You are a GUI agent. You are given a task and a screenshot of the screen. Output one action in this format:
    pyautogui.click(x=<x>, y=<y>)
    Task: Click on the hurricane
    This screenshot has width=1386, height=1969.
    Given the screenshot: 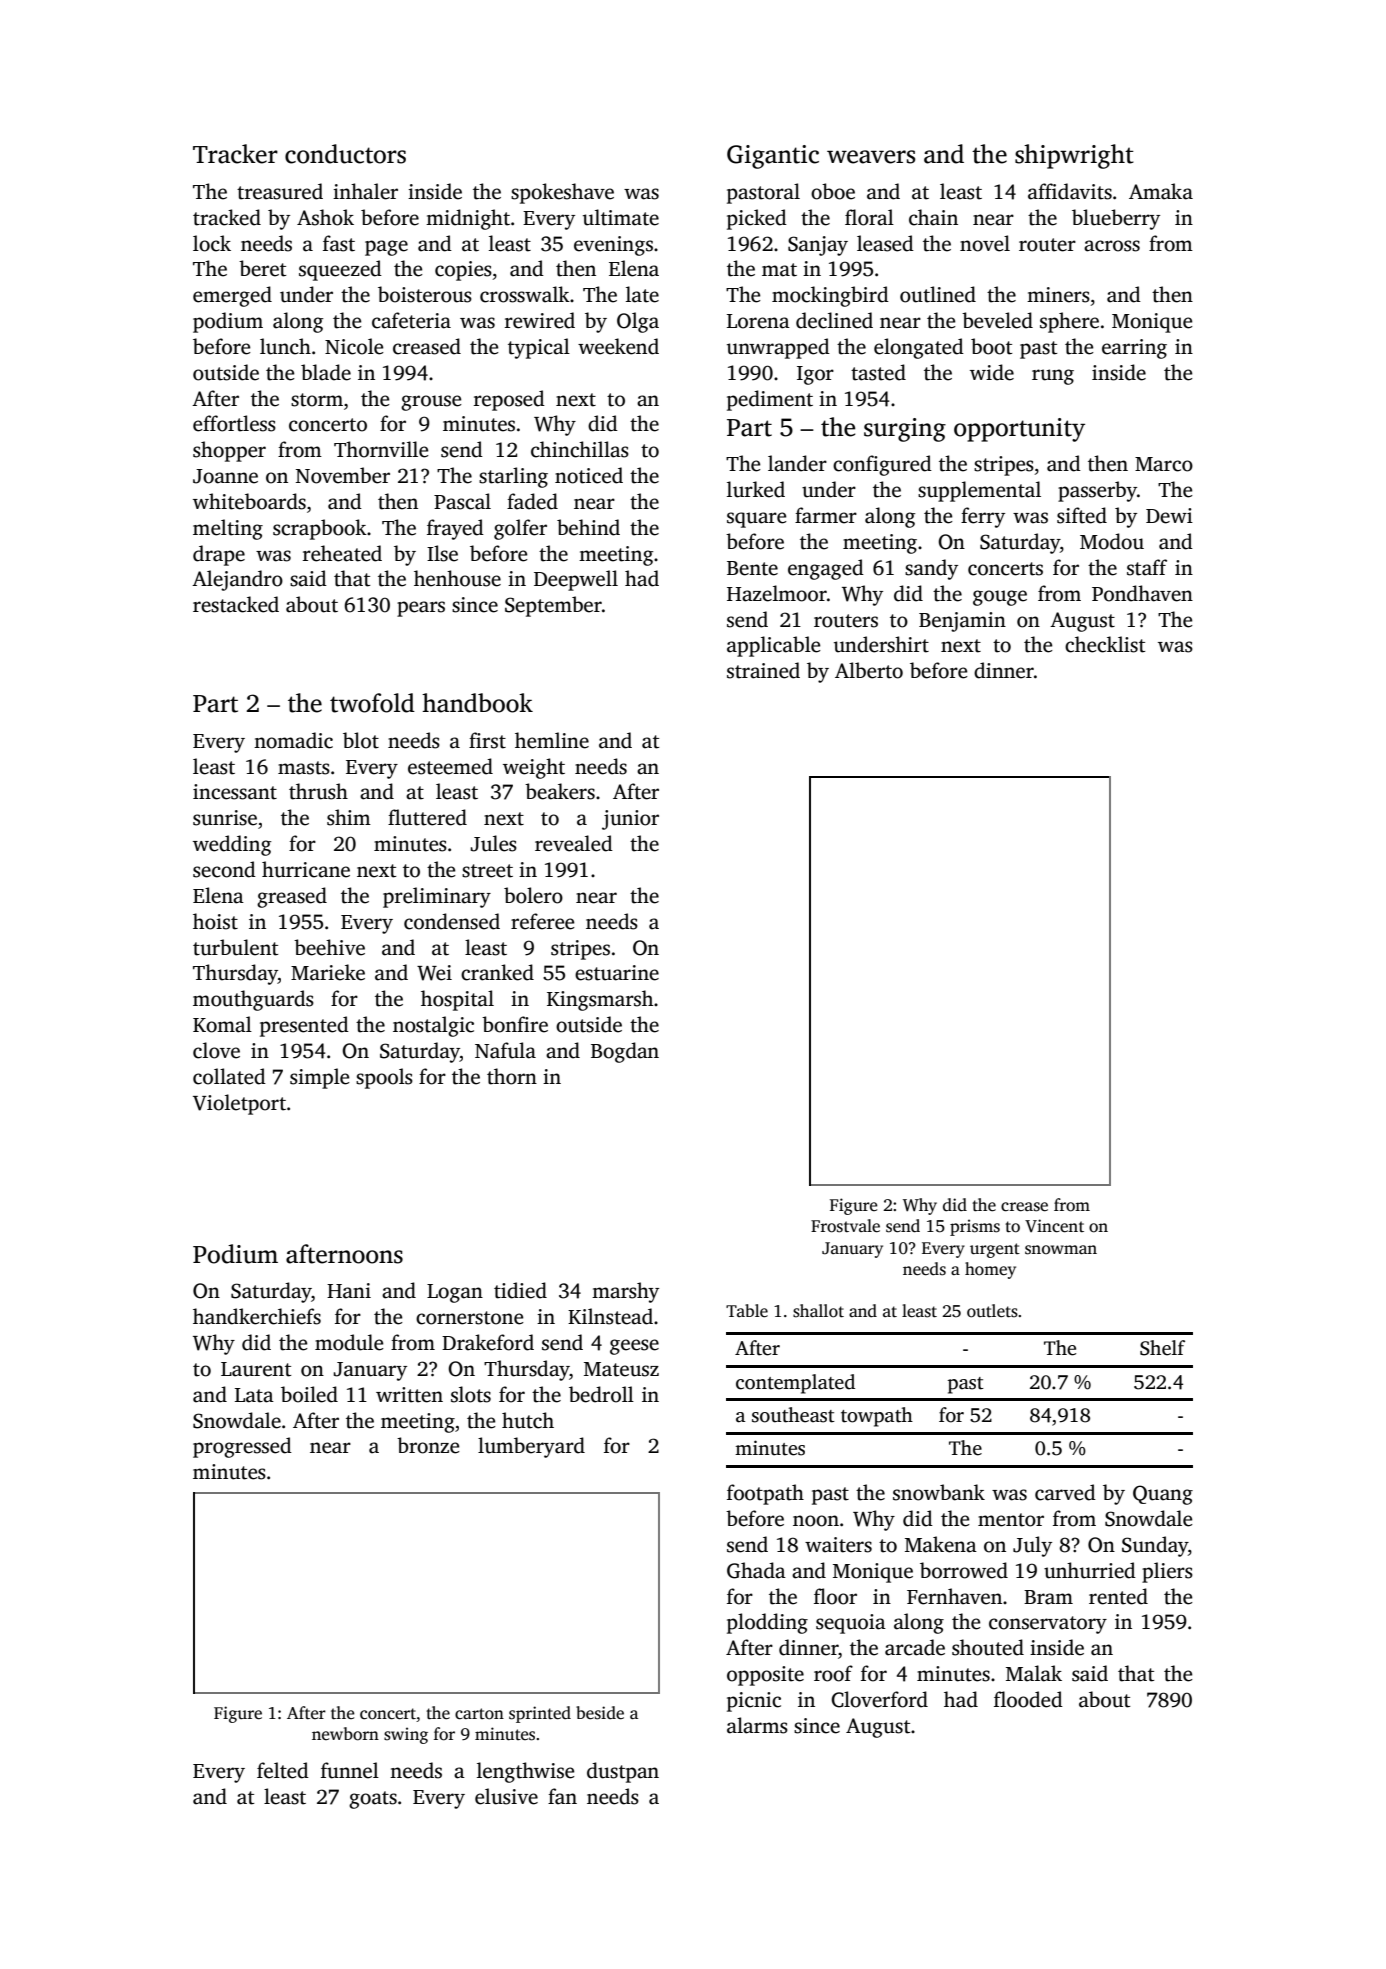 What is the action you would take?
    pyautogui.click(x=306, y=869)
